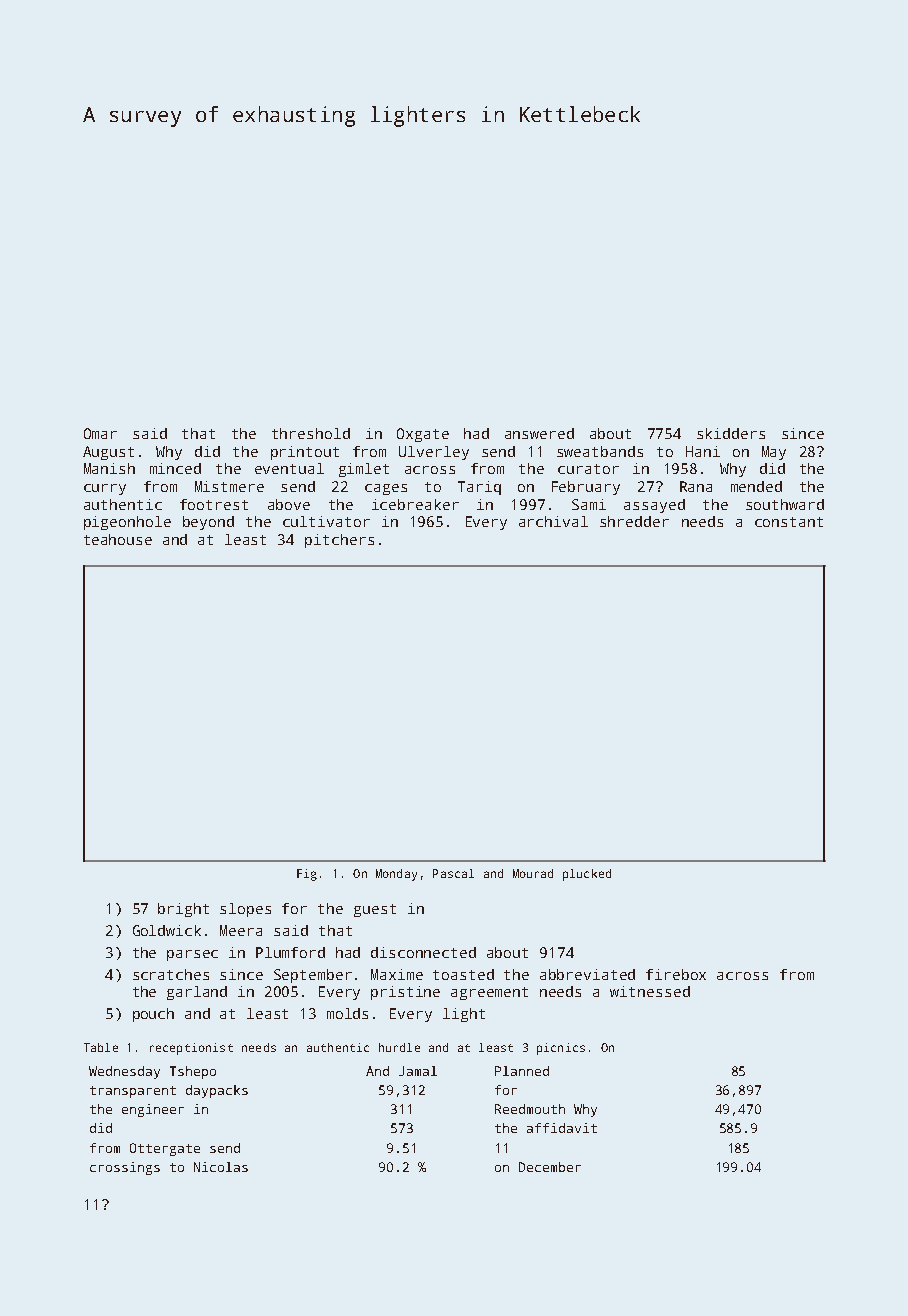 The width and height of the screenshot is (908, 1316). I want to click on plucked, so click(587, 875).
